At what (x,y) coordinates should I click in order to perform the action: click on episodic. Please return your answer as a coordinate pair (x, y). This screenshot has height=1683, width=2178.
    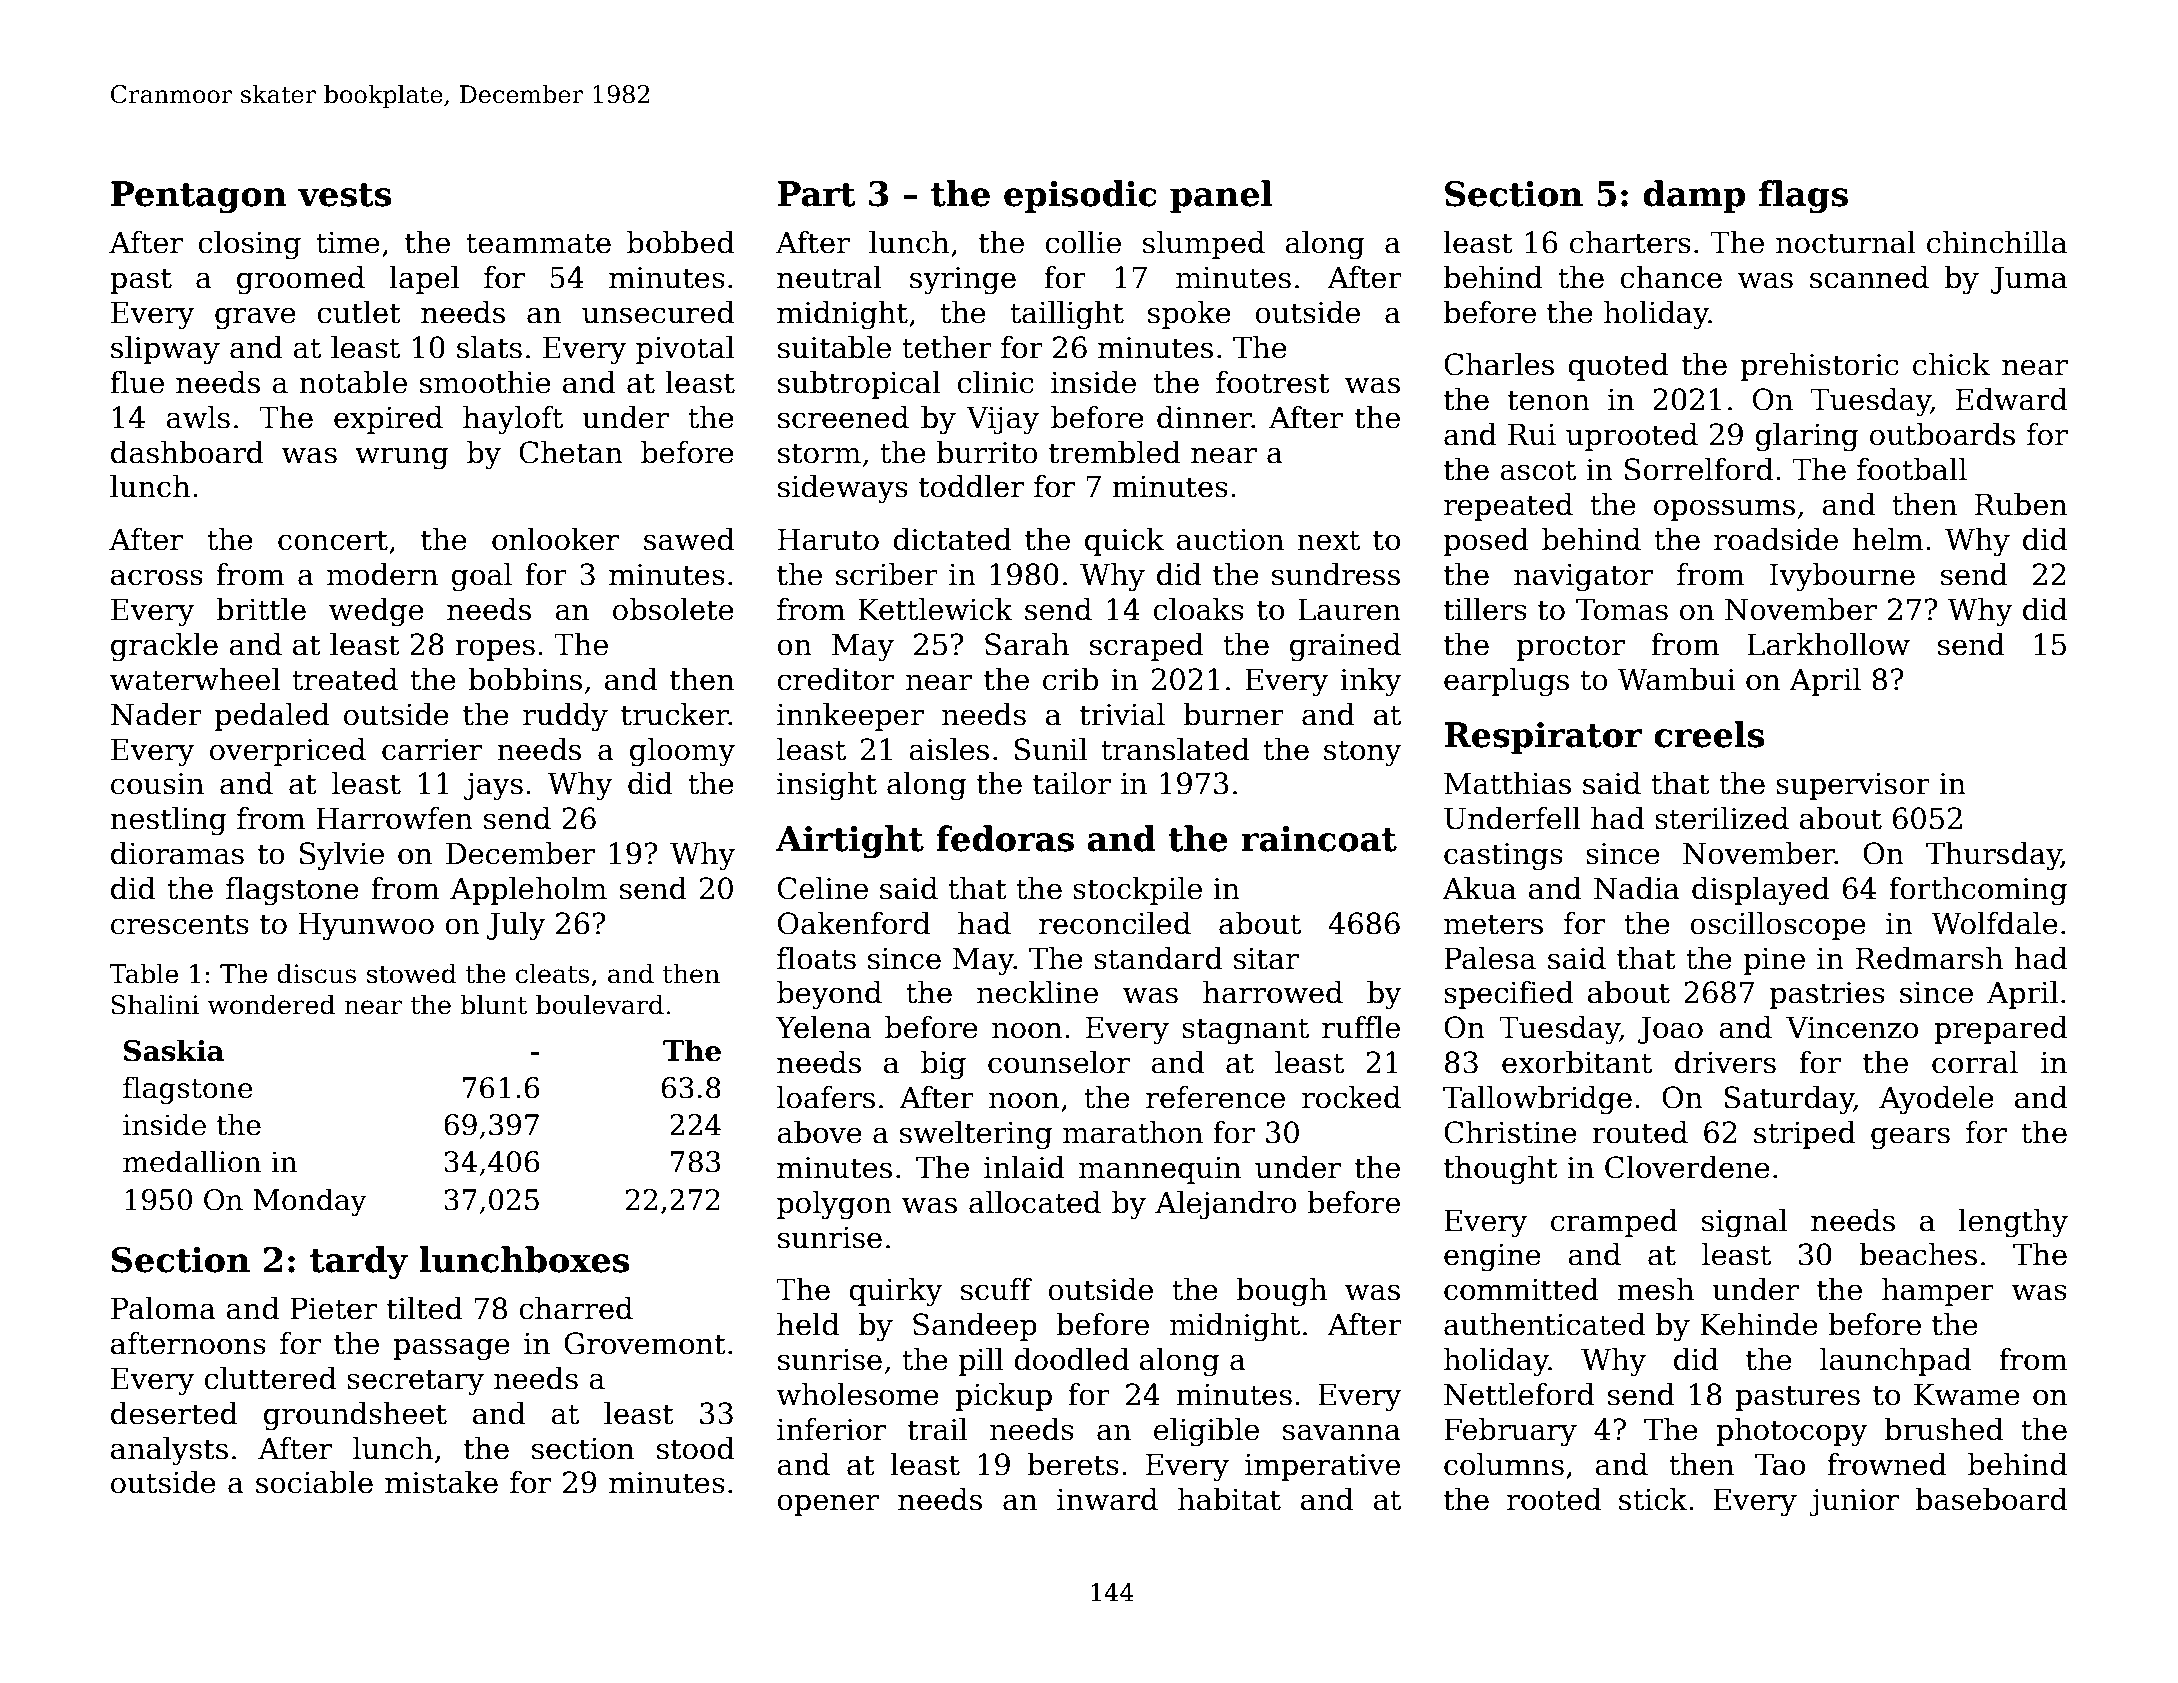
    Looking at the image, I should click on (1080, 196).
